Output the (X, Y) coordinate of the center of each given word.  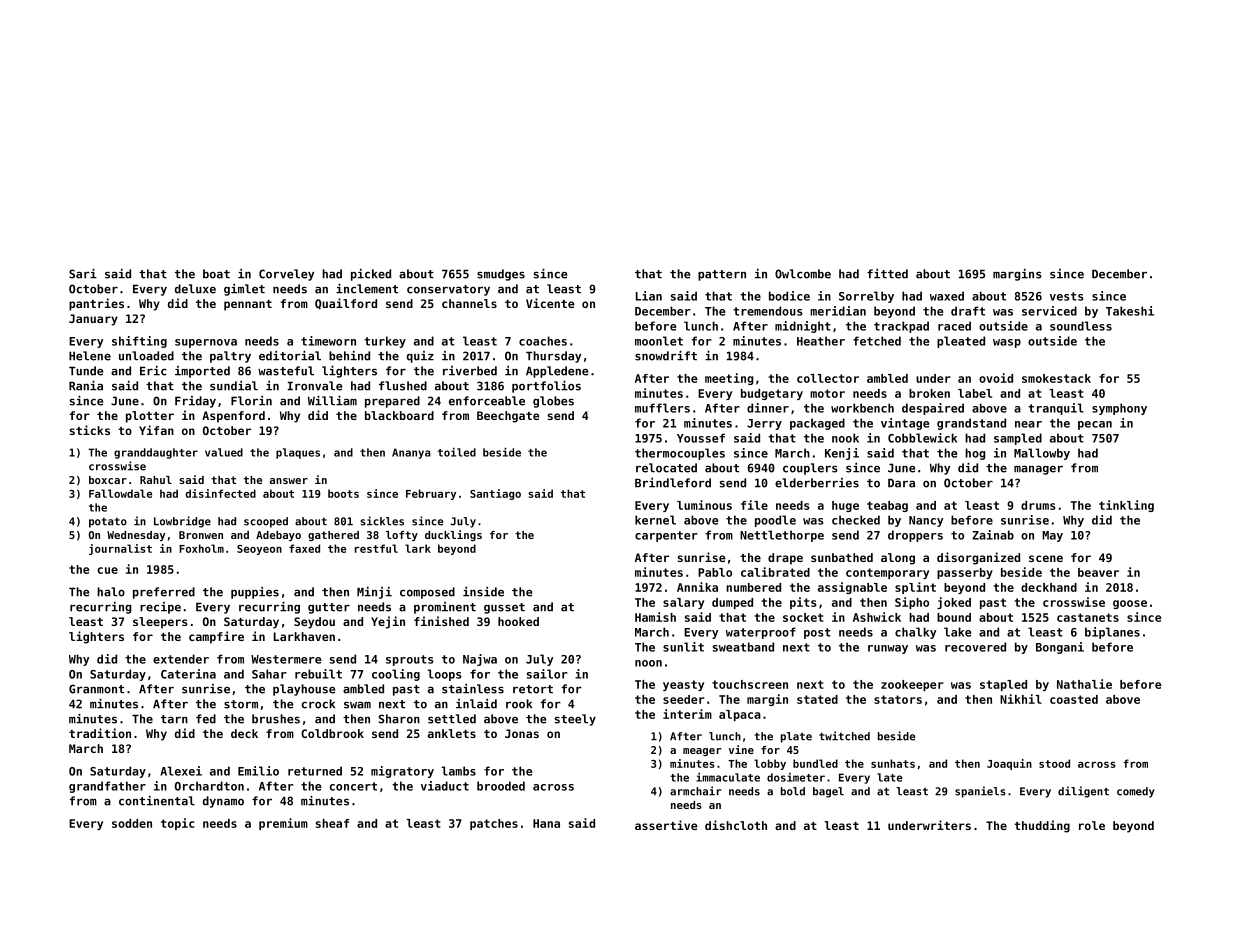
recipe (160, 608)
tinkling (1126, 506)
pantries (96, 304)
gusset (504, 608)
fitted (887, 274)
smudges (501, 275)
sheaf (332, 823)
